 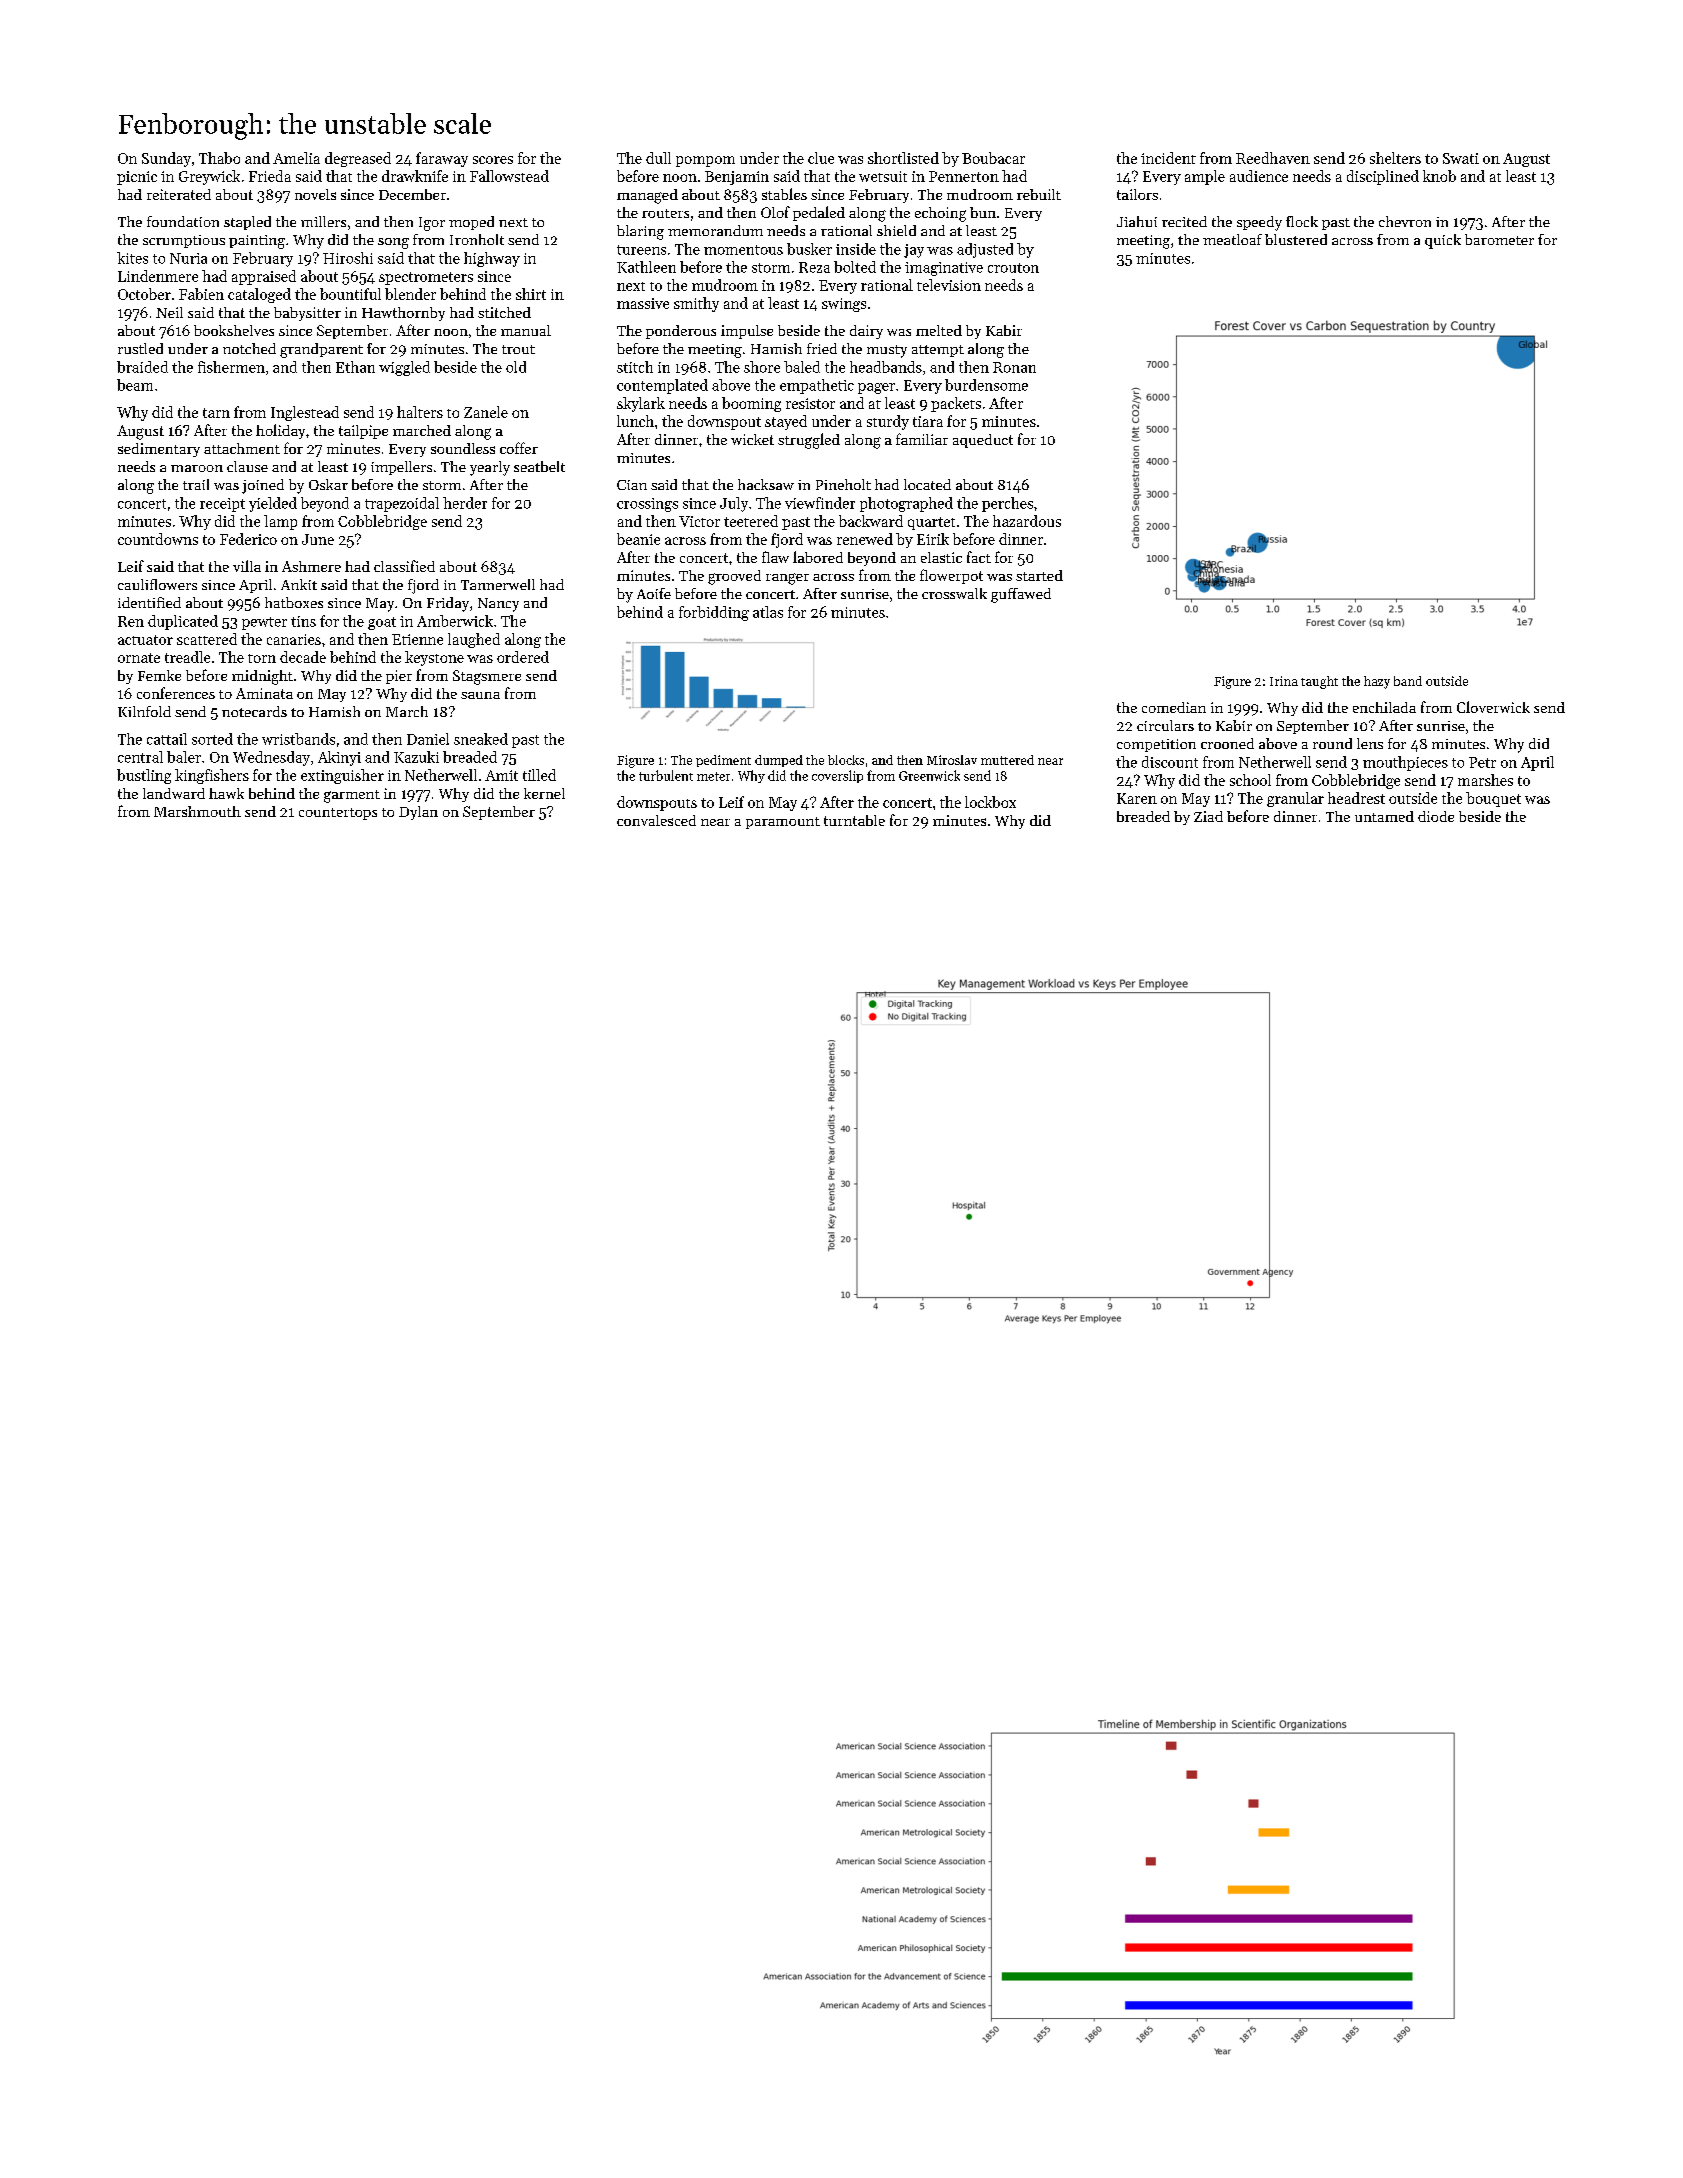 What do you see at coordinates (1377, 682) in the screenshot?
I see `hazy` at bounding box center [1377, 682].
